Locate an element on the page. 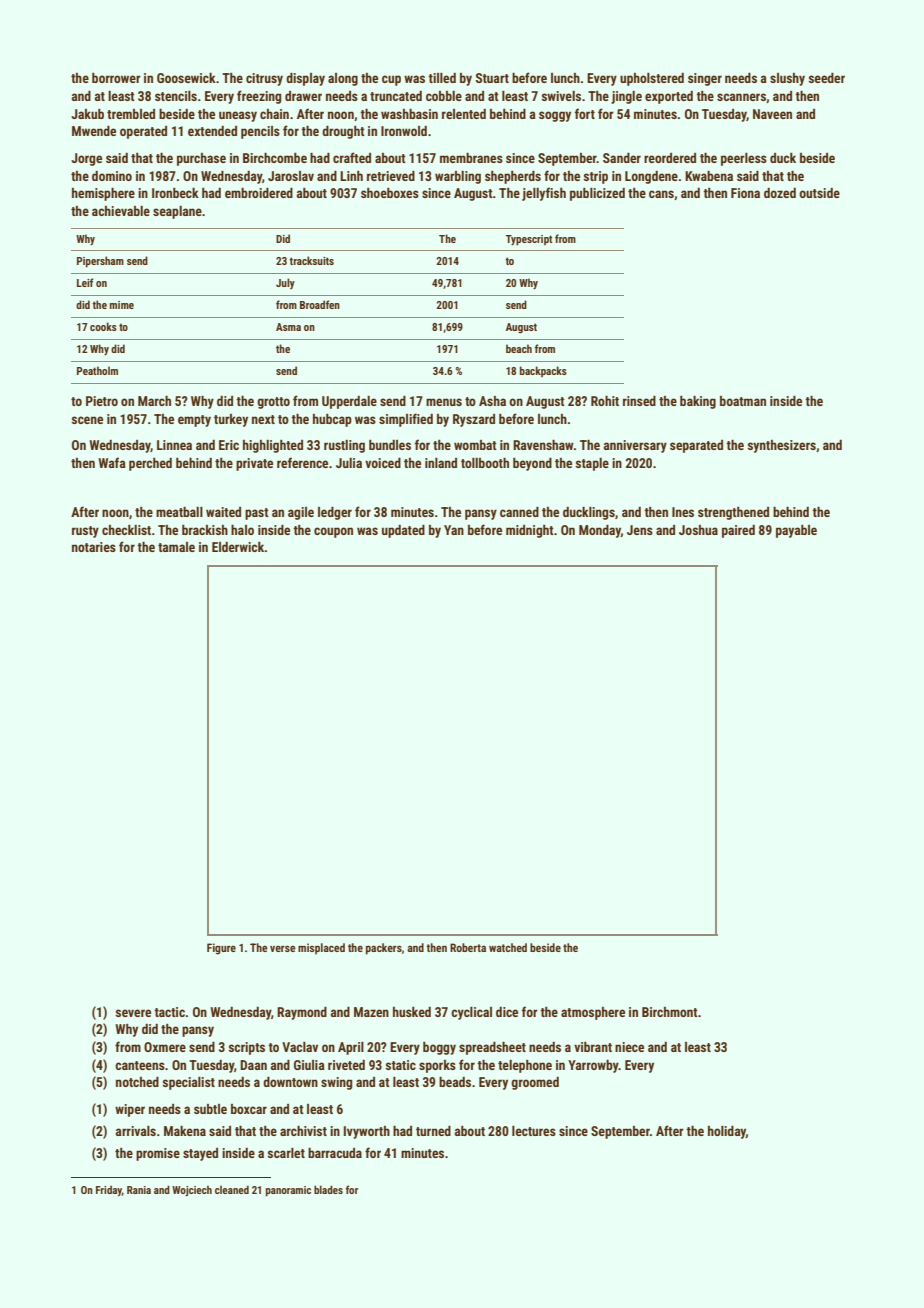 The image size is (924, 1308). Yan is located at coordinates (454, 530).
